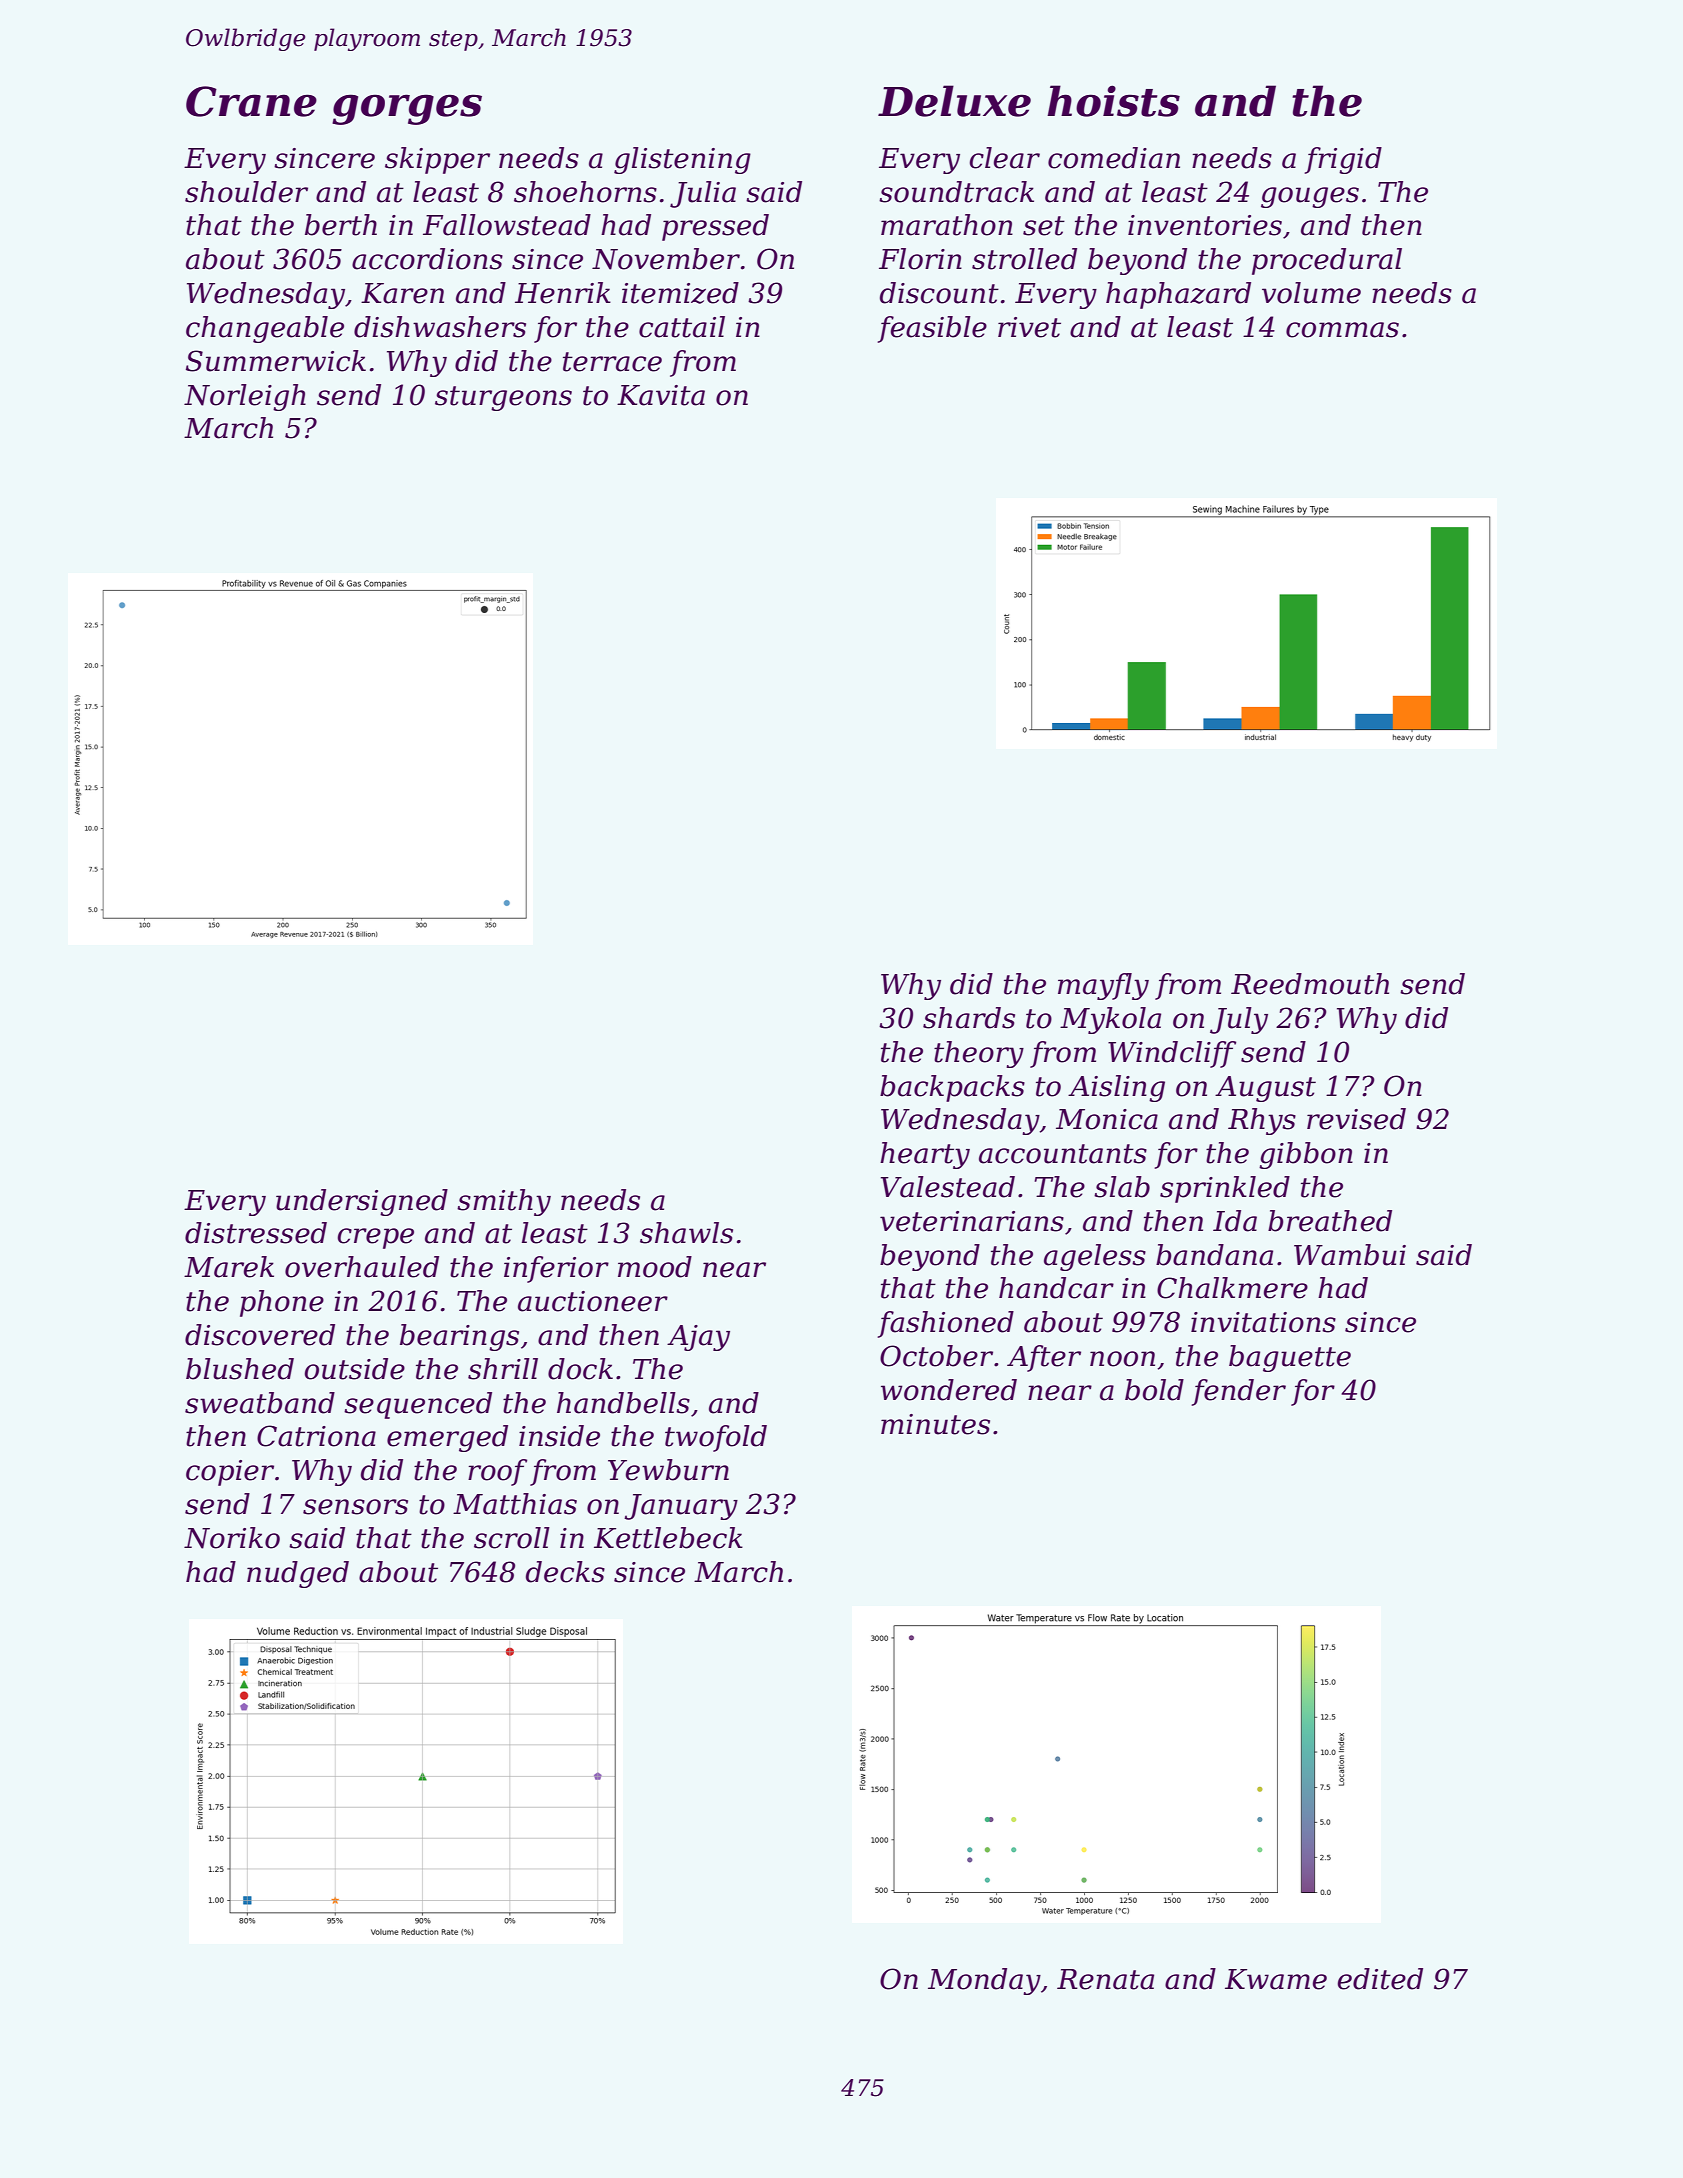 This document has width=1683, height=2178. I want to click on shoulder, so click(246, 192).
